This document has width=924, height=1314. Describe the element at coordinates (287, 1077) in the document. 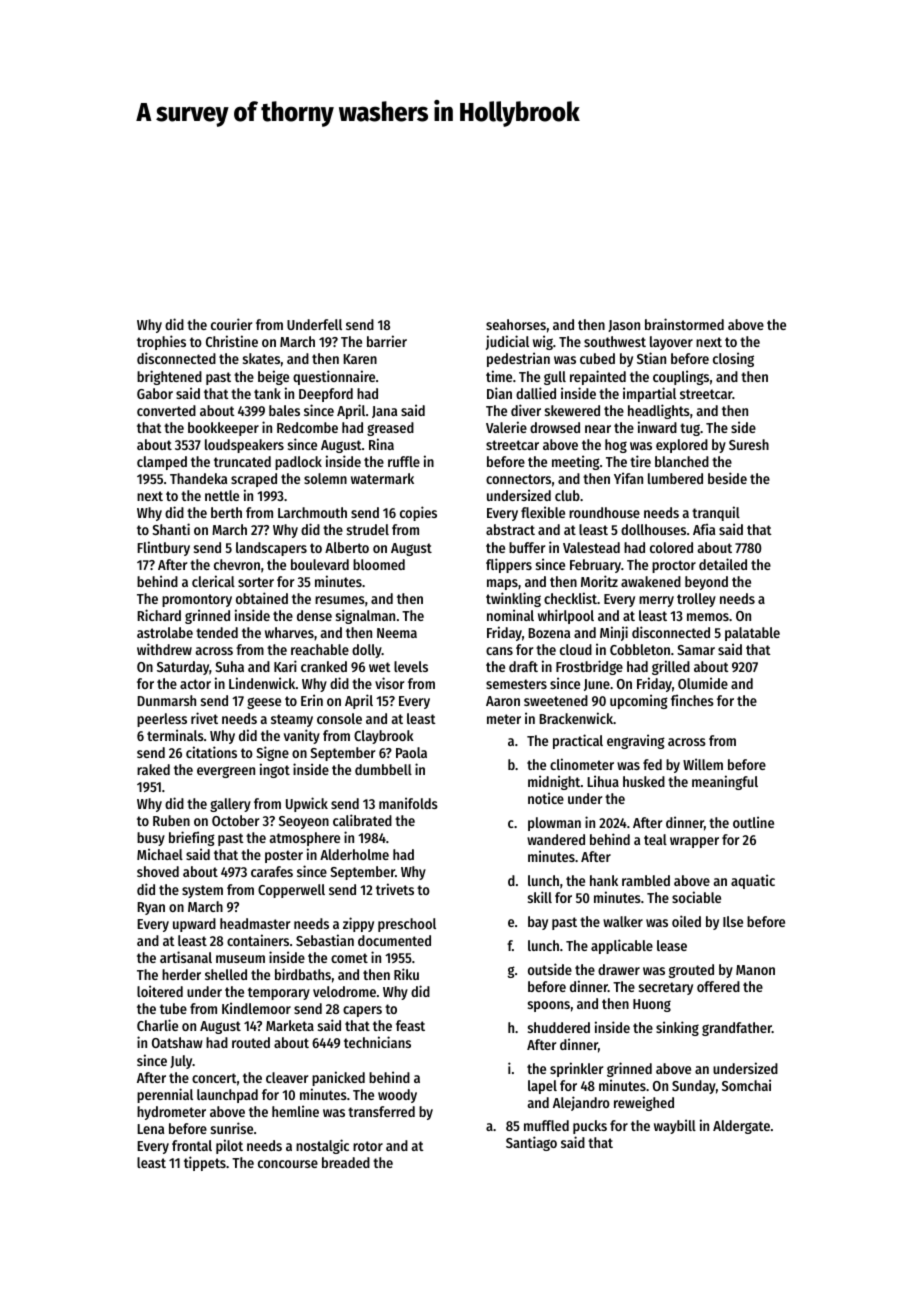

I see `cleaver` at that location.
